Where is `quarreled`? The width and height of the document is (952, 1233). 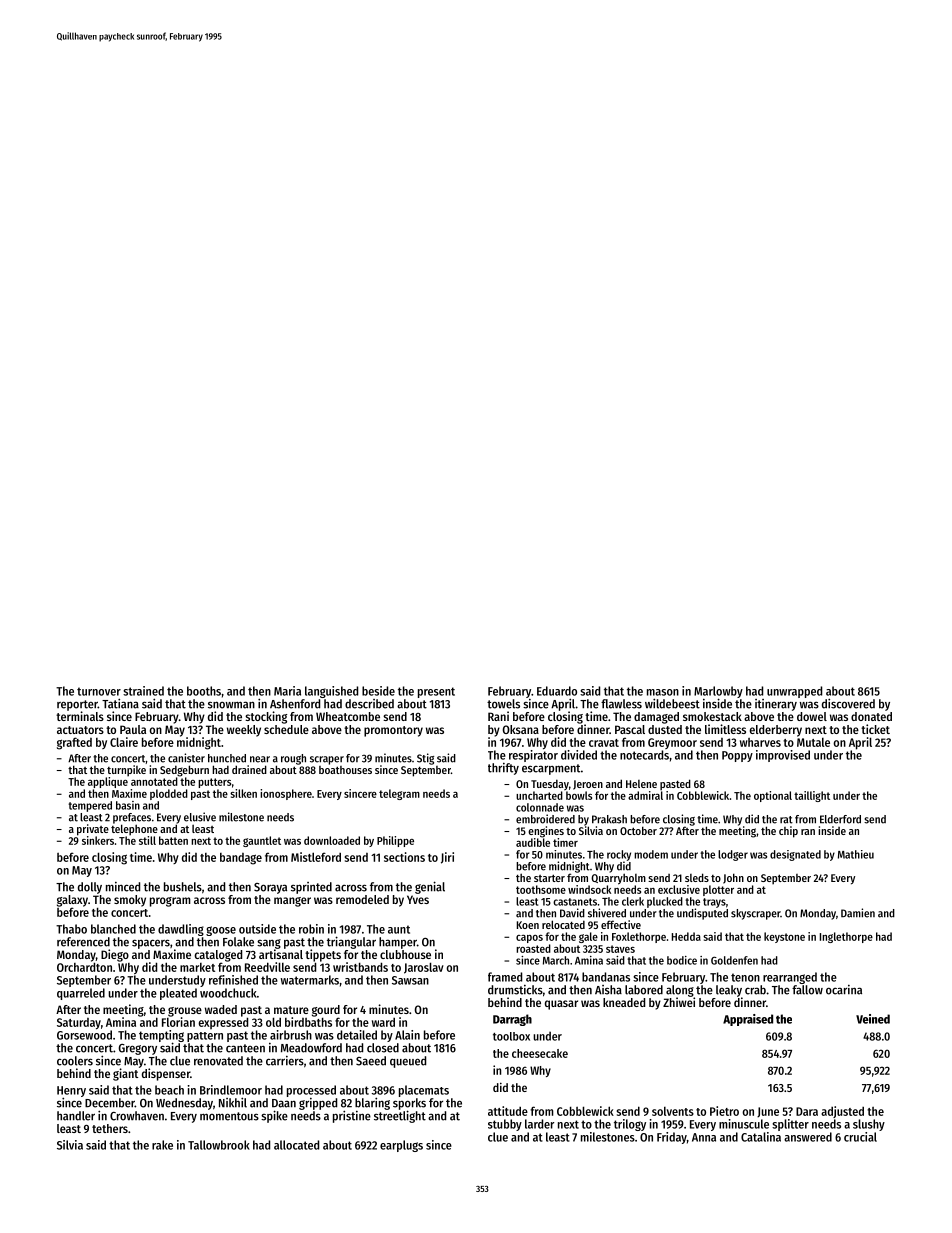
quarreled is located at coordinates (81, 994).
